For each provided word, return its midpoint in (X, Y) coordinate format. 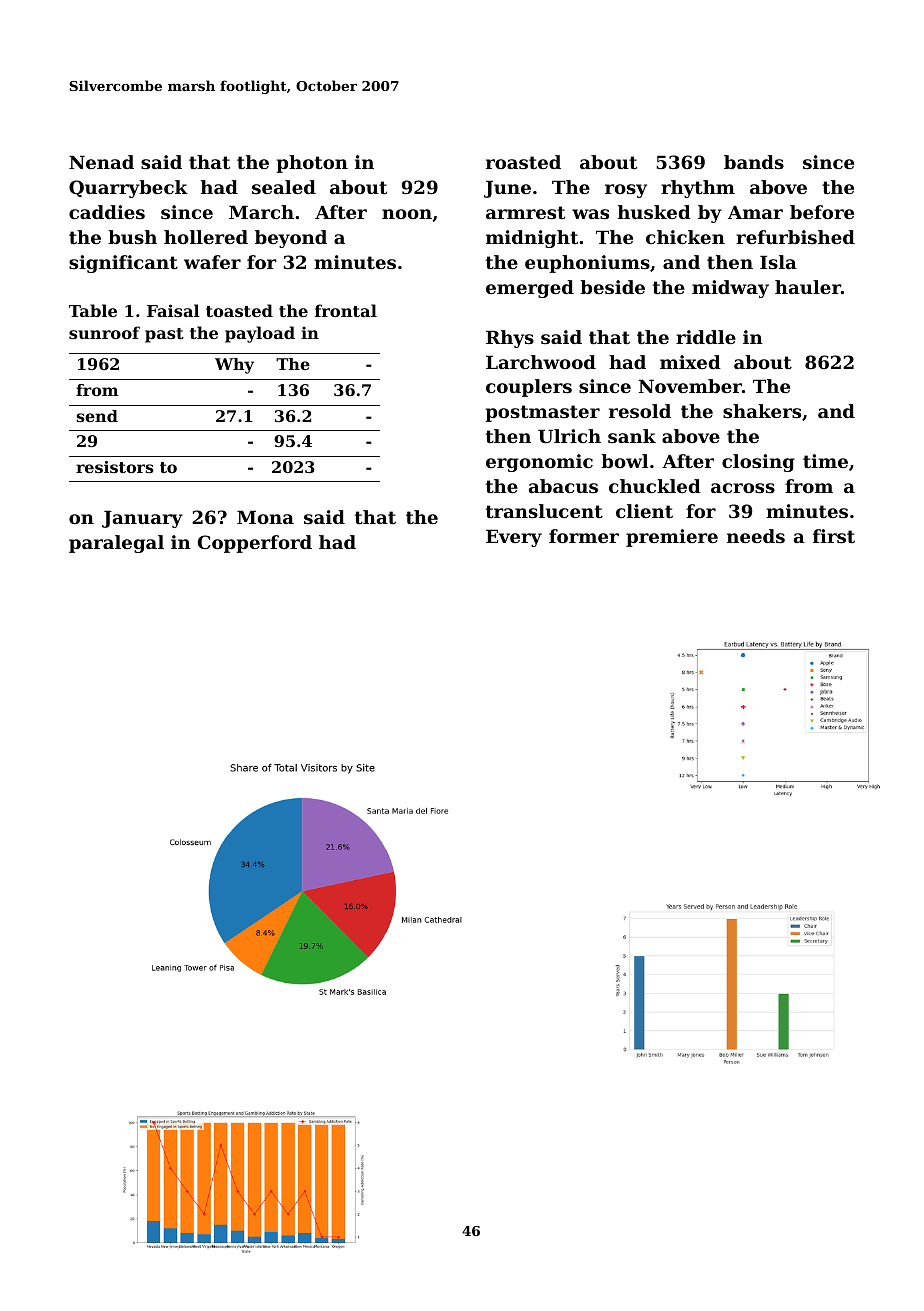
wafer (212, 262)
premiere (672, 538)
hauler (808, 287)
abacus (563, 486)
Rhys (510, 339)
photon (312, 164)
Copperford (255, 544)
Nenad (101, 162)
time (825, 461)
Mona (265, 517)
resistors (115, 467)
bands (754, 162)
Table (93, 310)
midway (730, 289)
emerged (530, 289)
